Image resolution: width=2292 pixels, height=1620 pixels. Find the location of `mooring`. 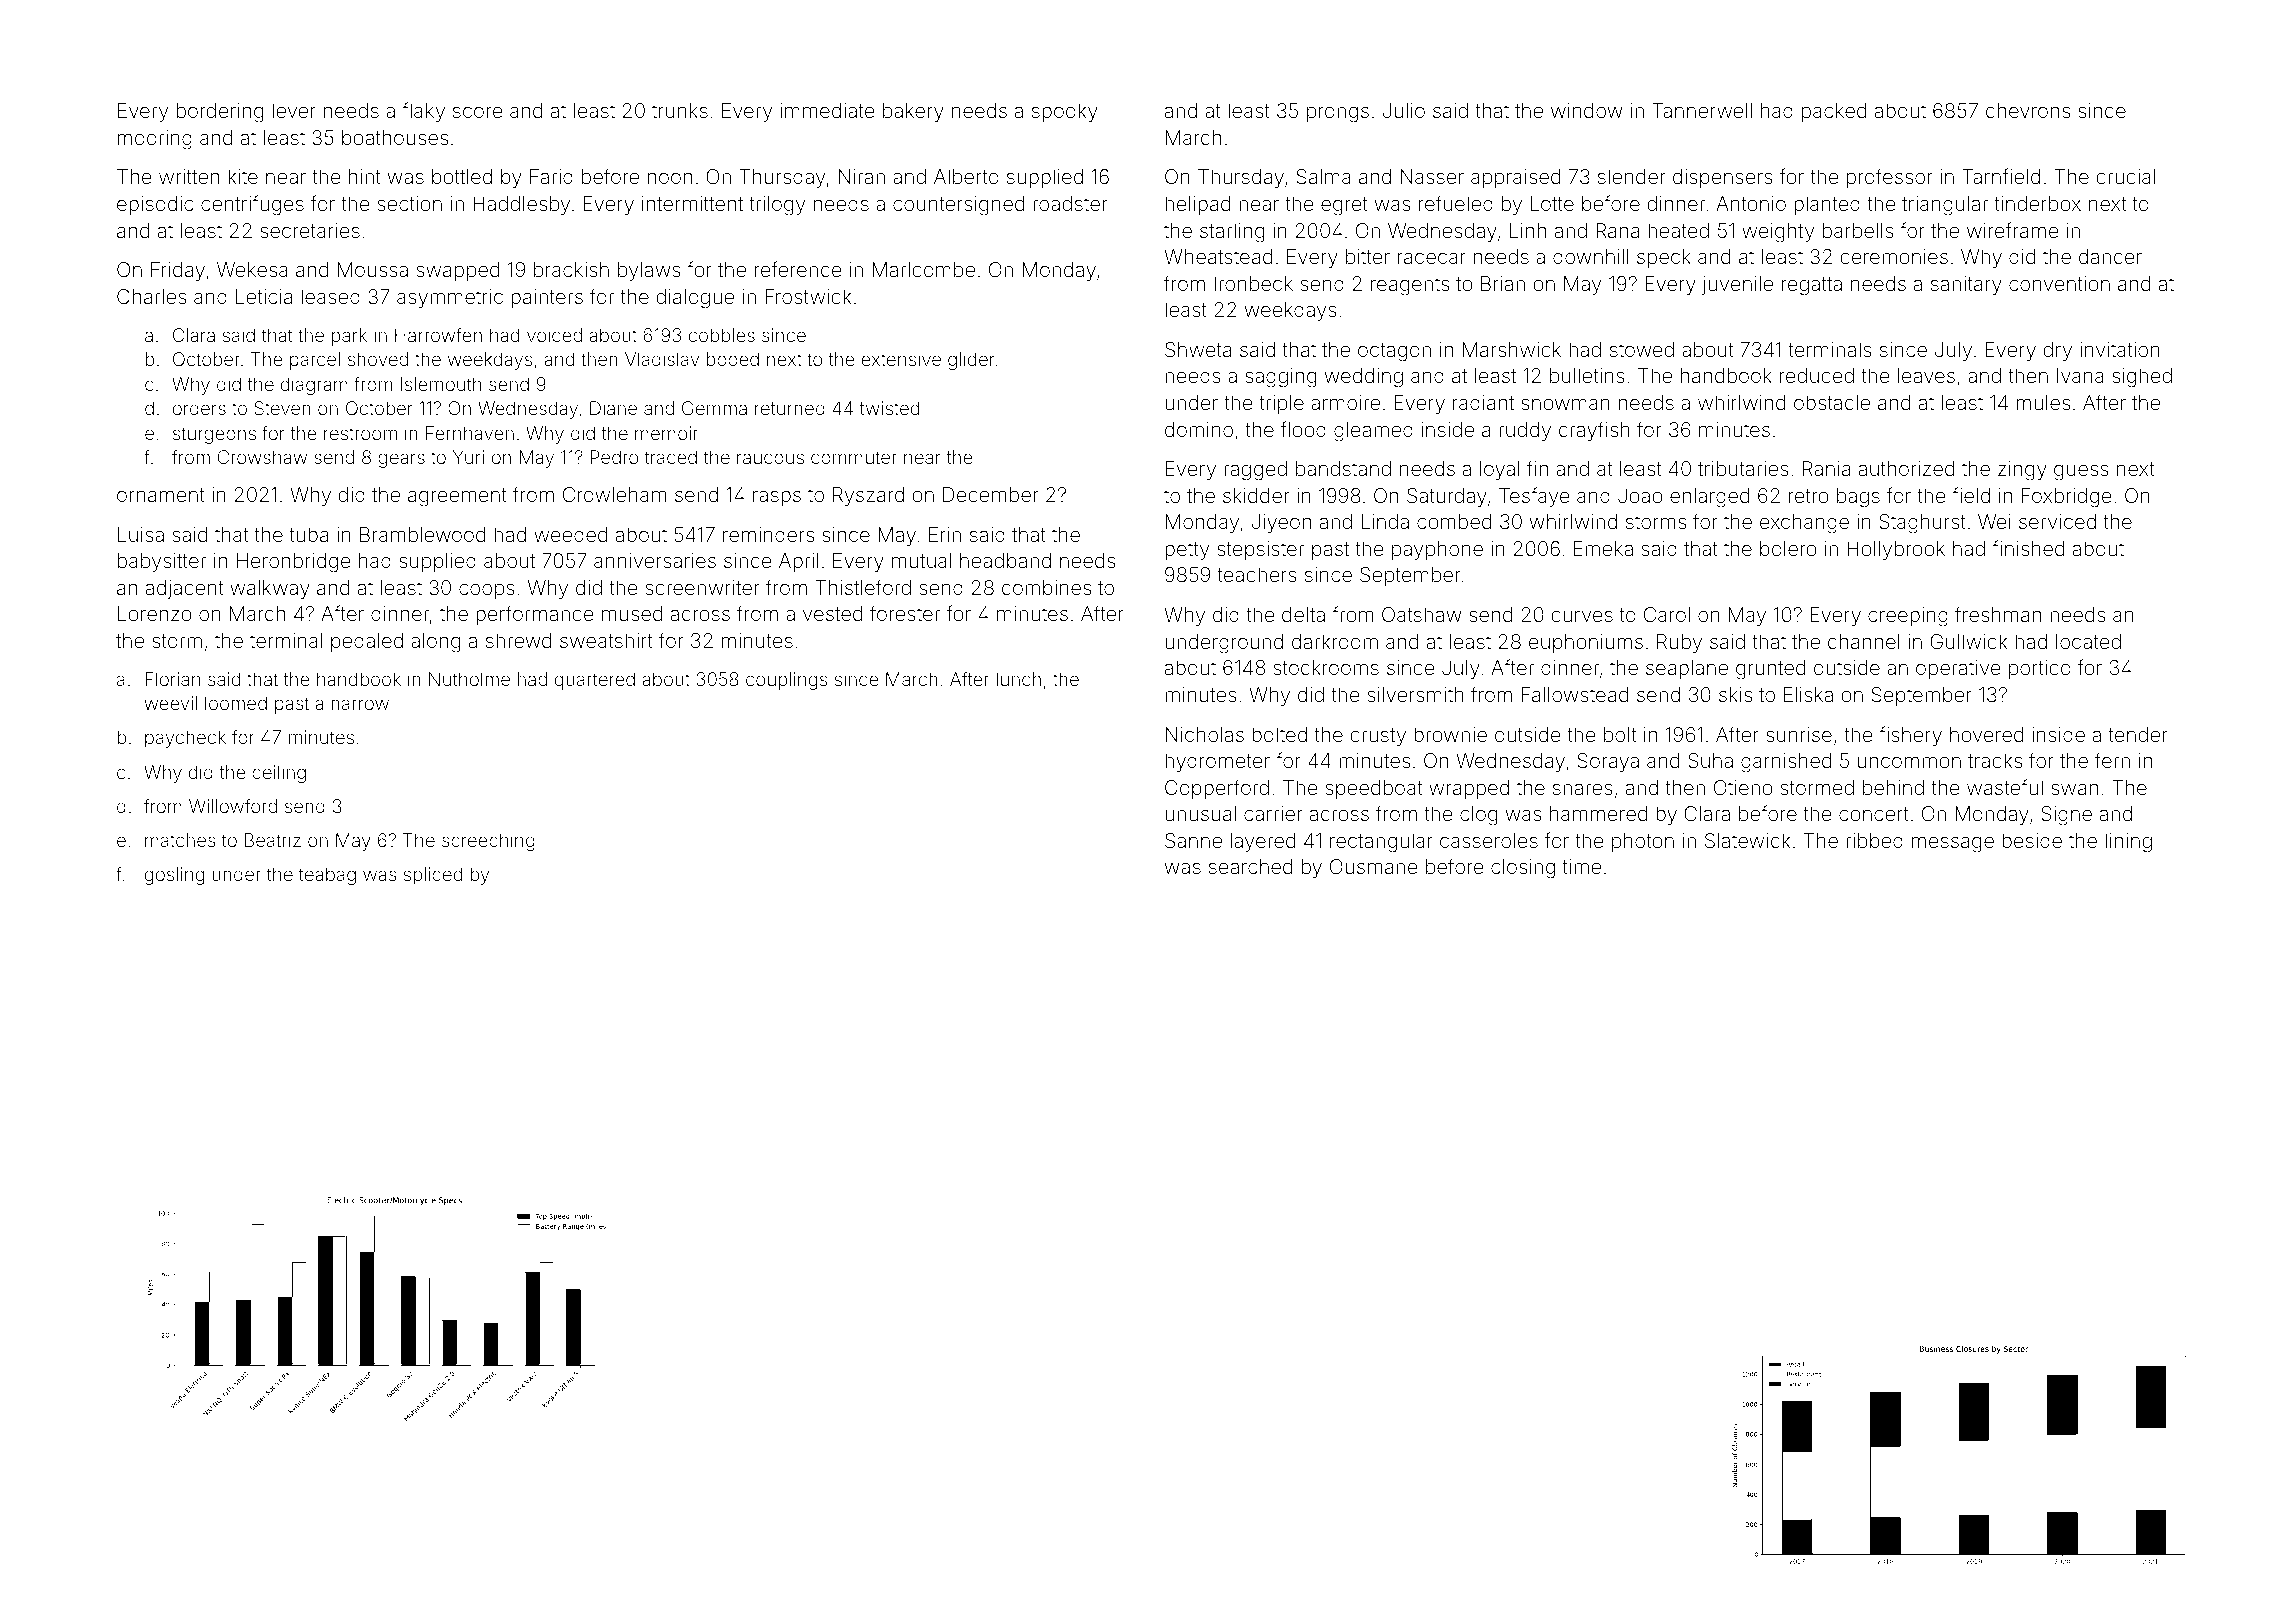

mooring is located at coordinates (155, 140).
